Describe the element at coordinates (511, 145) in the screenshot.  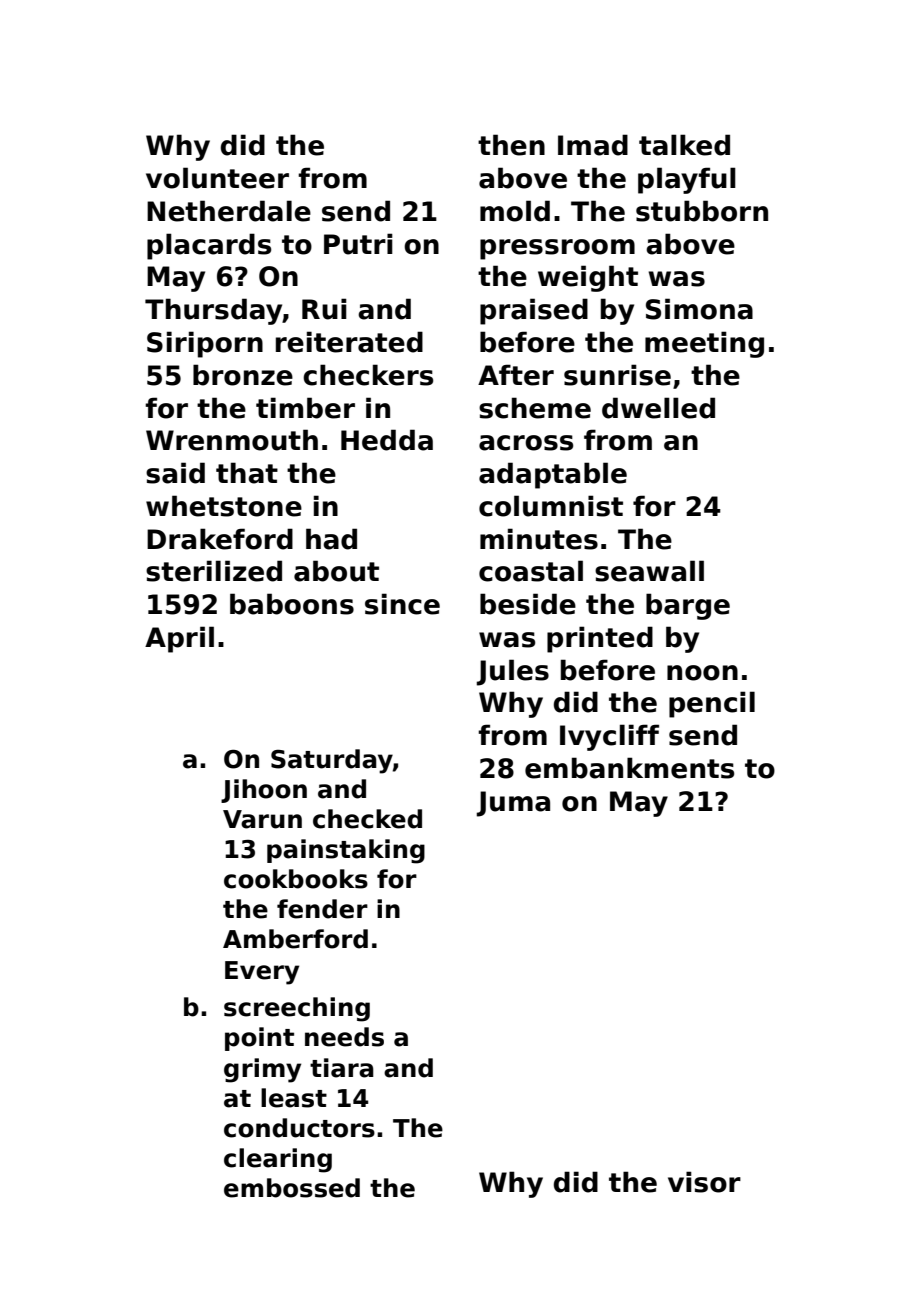
I see `then` at that location.
